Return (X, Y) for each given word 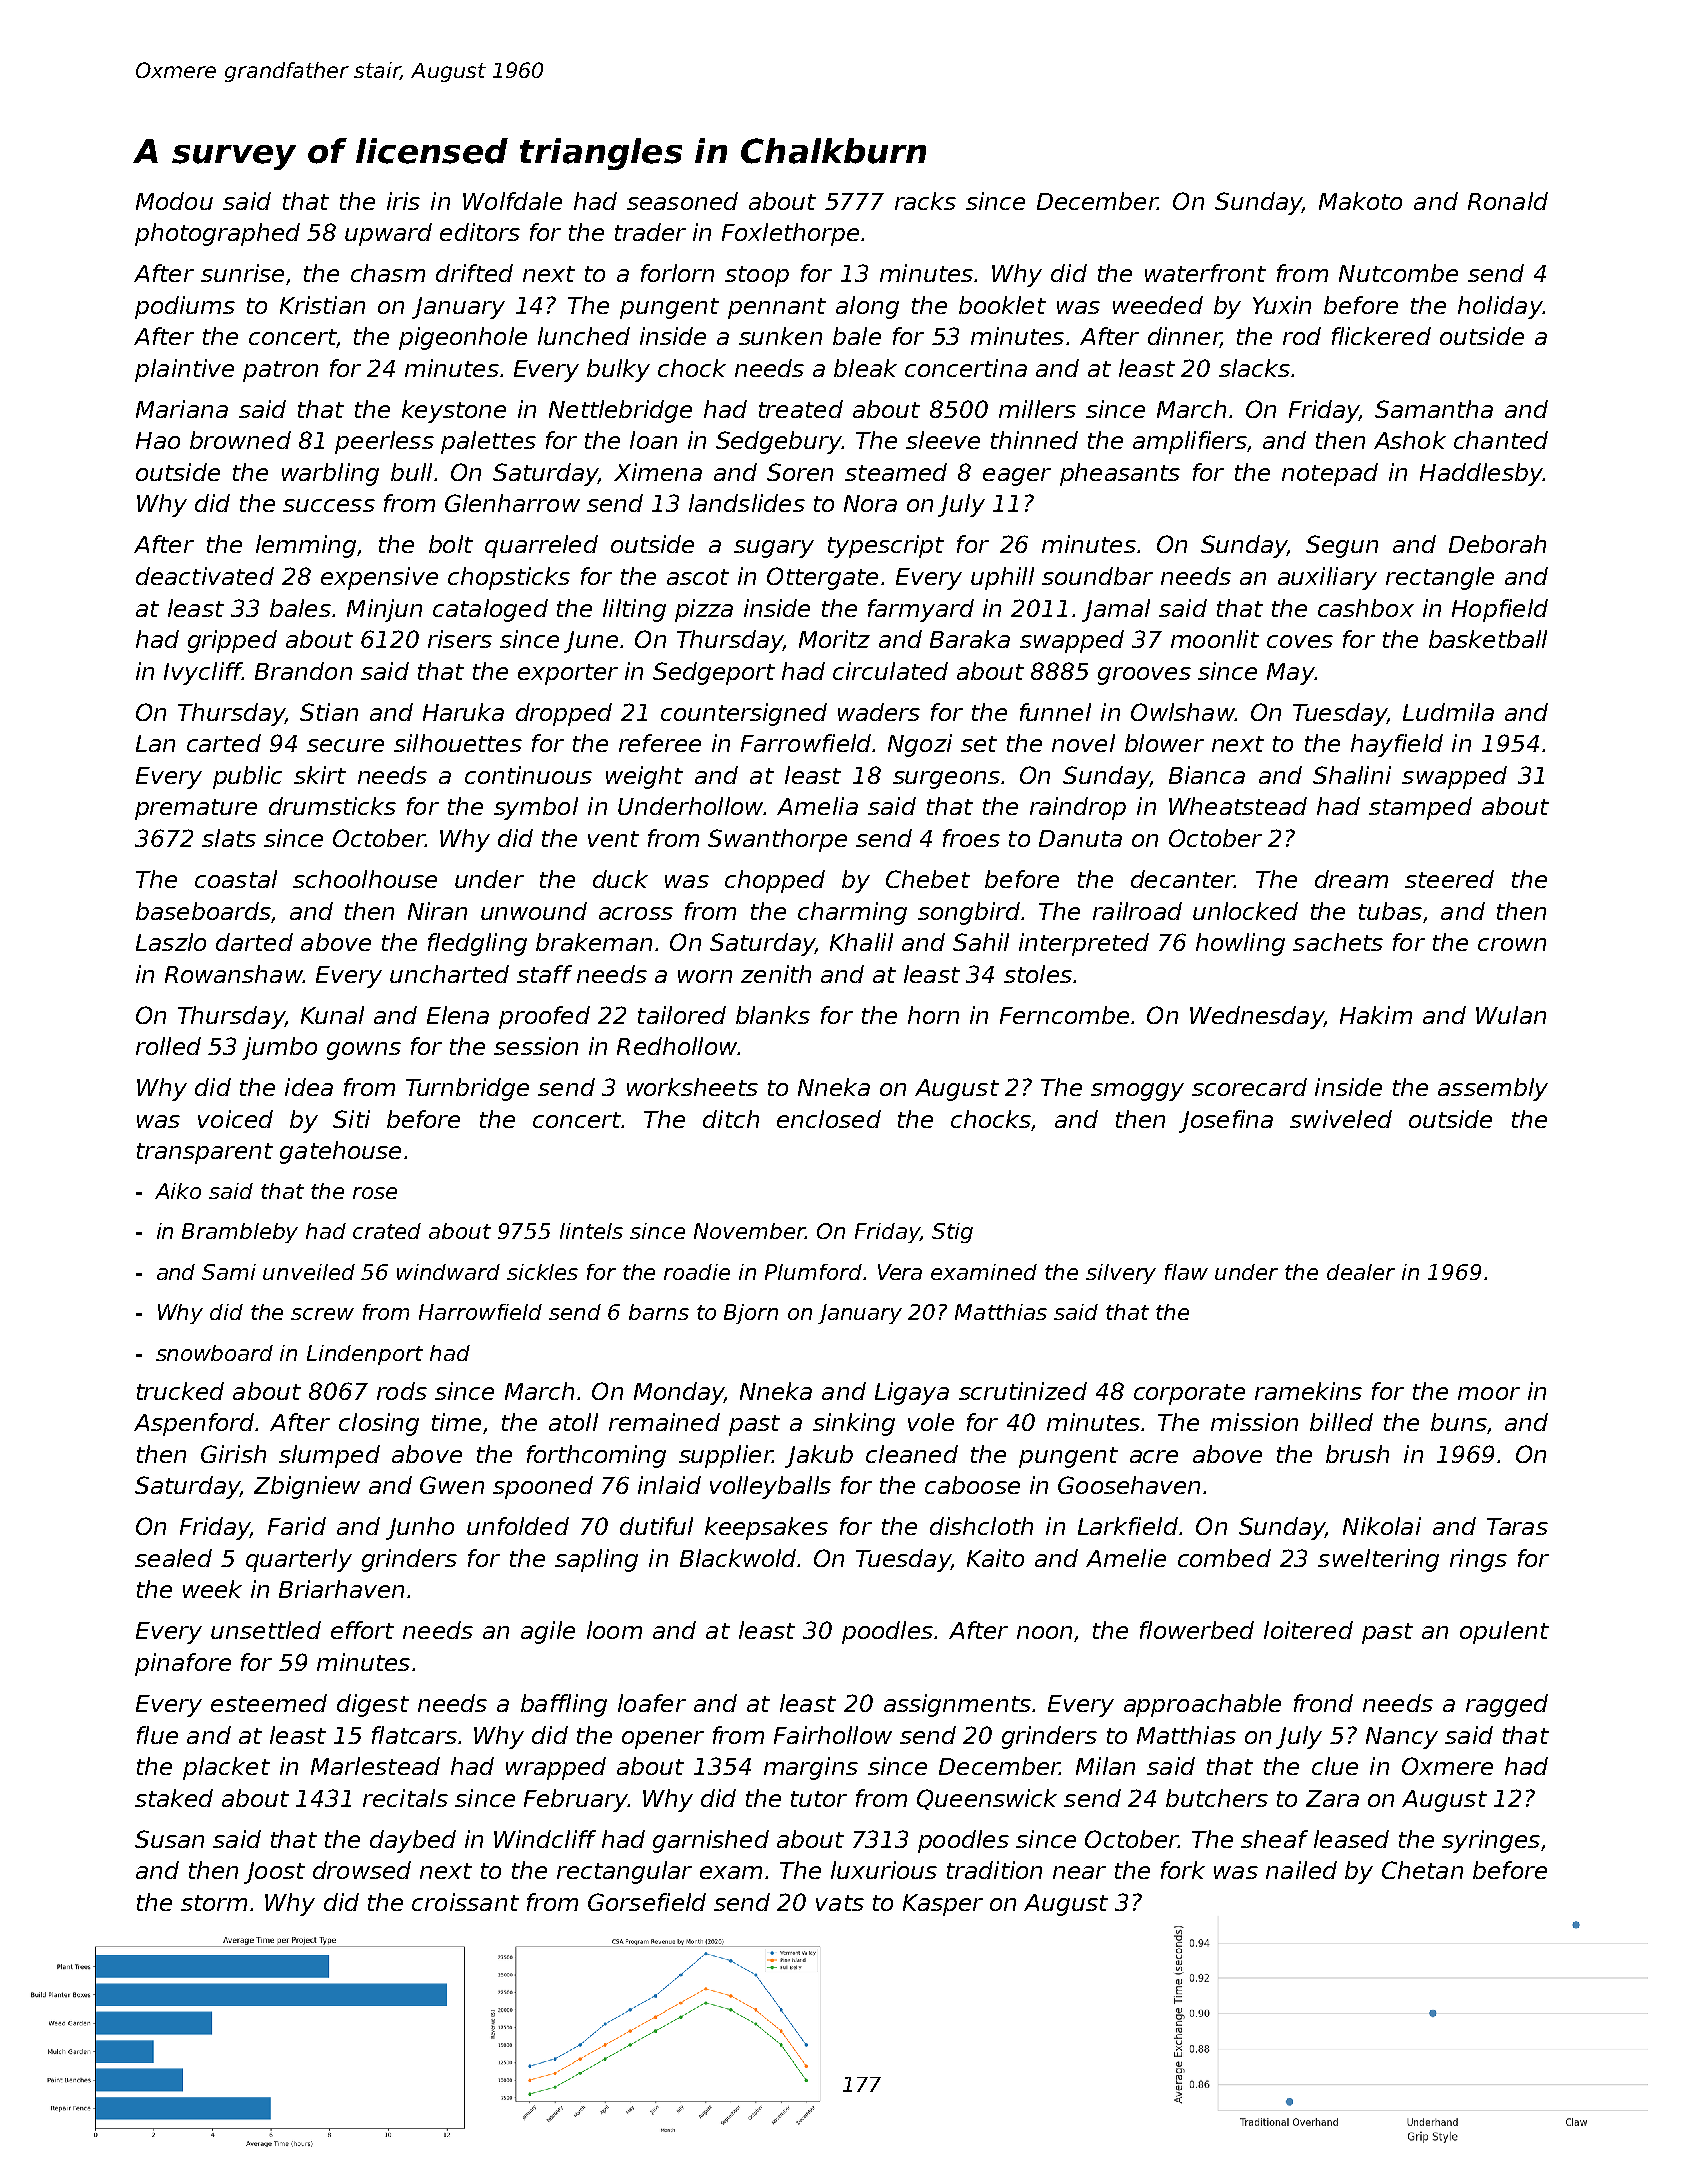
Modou (174, 201)
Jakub (819, 1456)
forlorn (677, 273)
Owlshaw (1183, 712)
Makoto (1360, 201)
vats (840, 1903)
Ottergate (822, 578)
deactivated (205, 576)
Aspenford (194, 1424)
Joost (274, 1873)
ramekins (1308, 1391)
